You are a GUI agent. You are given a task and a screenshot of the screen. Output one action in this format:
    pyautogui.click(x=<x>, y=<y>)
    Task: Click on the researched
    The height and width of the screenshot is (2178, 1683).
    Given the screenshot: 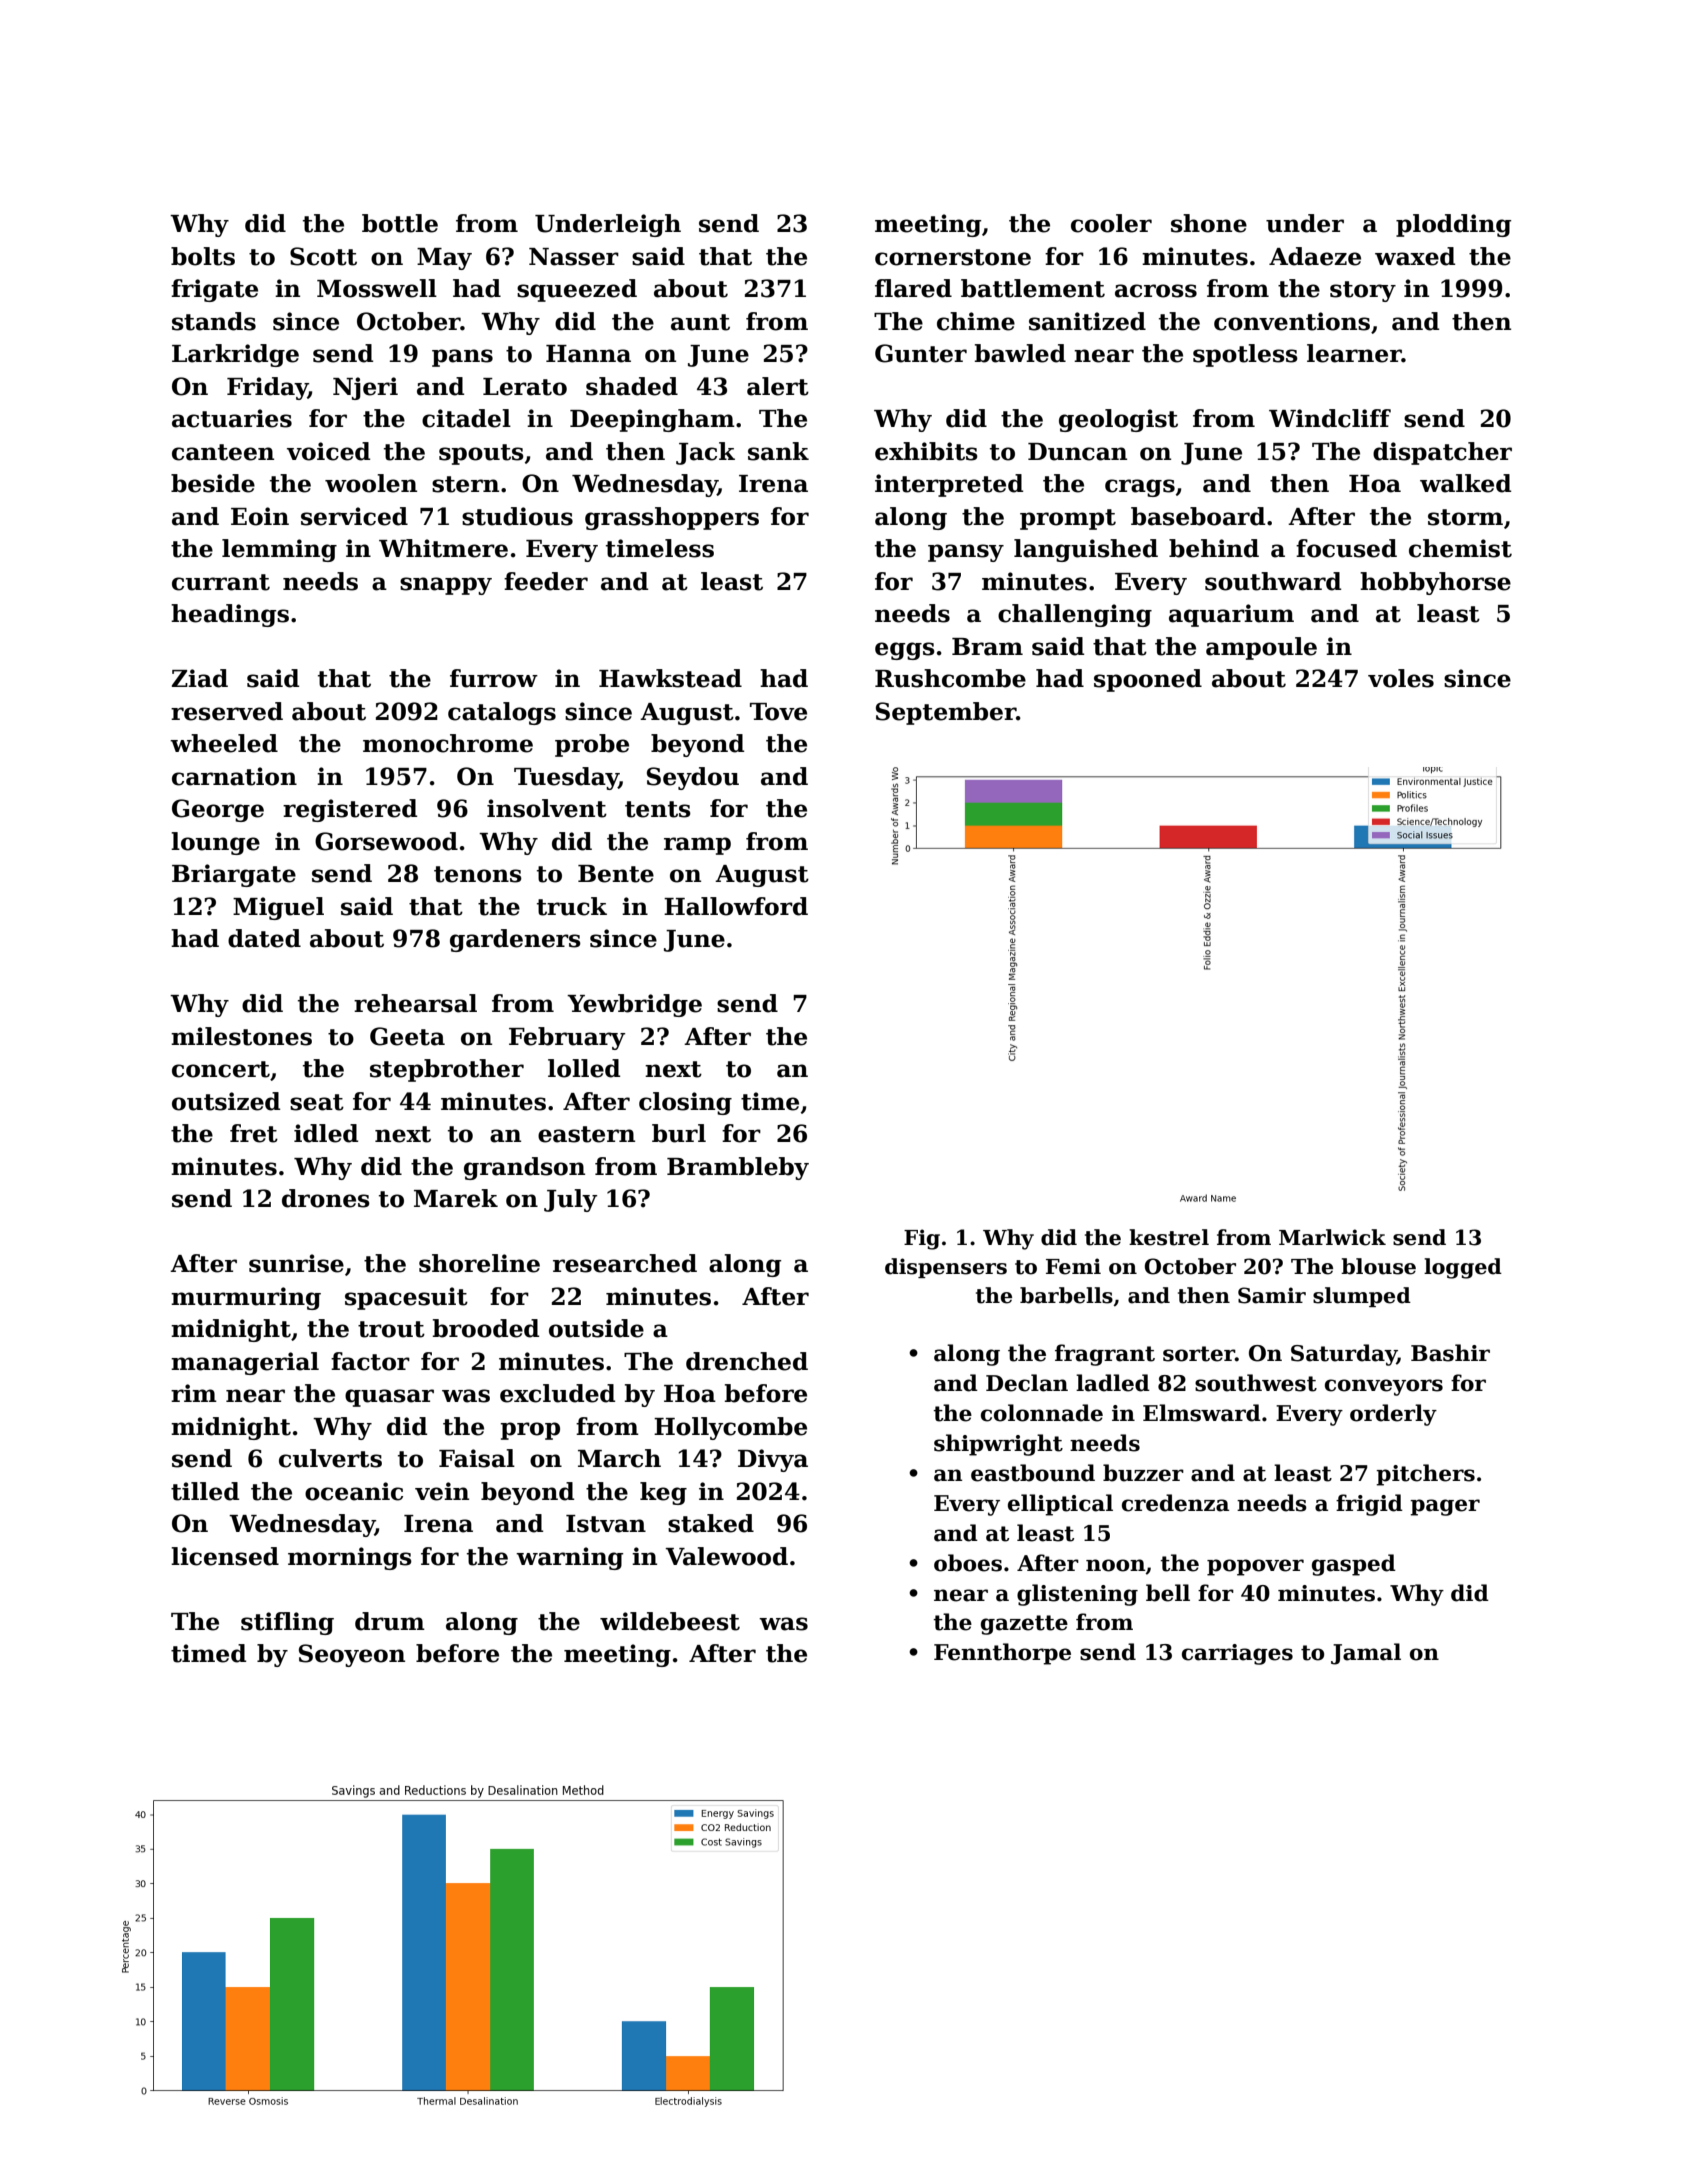 What is the action you would take?
    pyautogui.click(x=625, y=1263)
